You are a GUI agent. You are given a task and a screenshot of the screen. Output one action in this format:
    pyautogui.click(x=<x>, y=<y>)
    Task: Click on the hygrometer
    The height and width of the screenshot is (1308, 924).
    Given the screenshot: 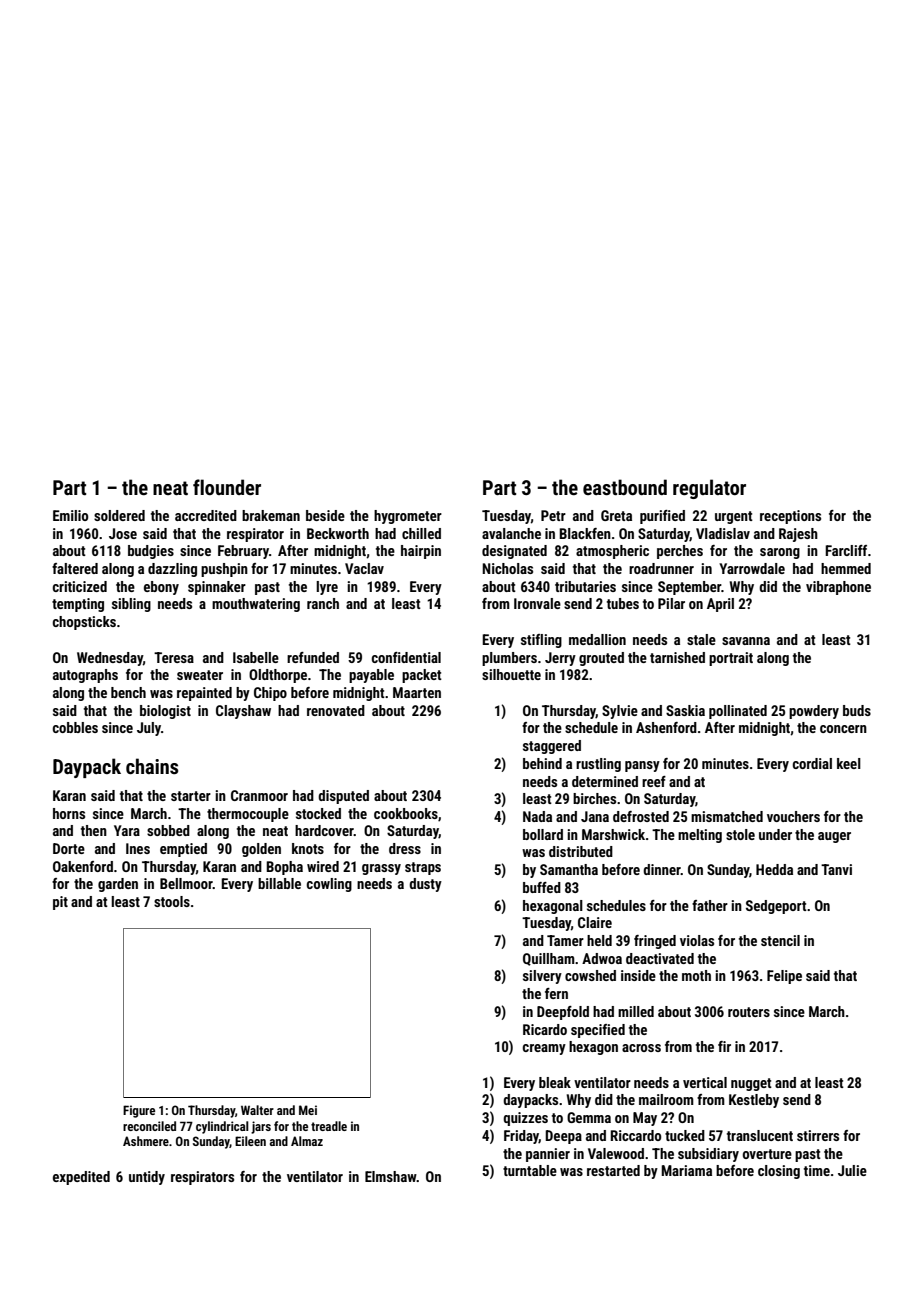 What is the action you would take?
    pyautogui.click(x=408, y=517)
